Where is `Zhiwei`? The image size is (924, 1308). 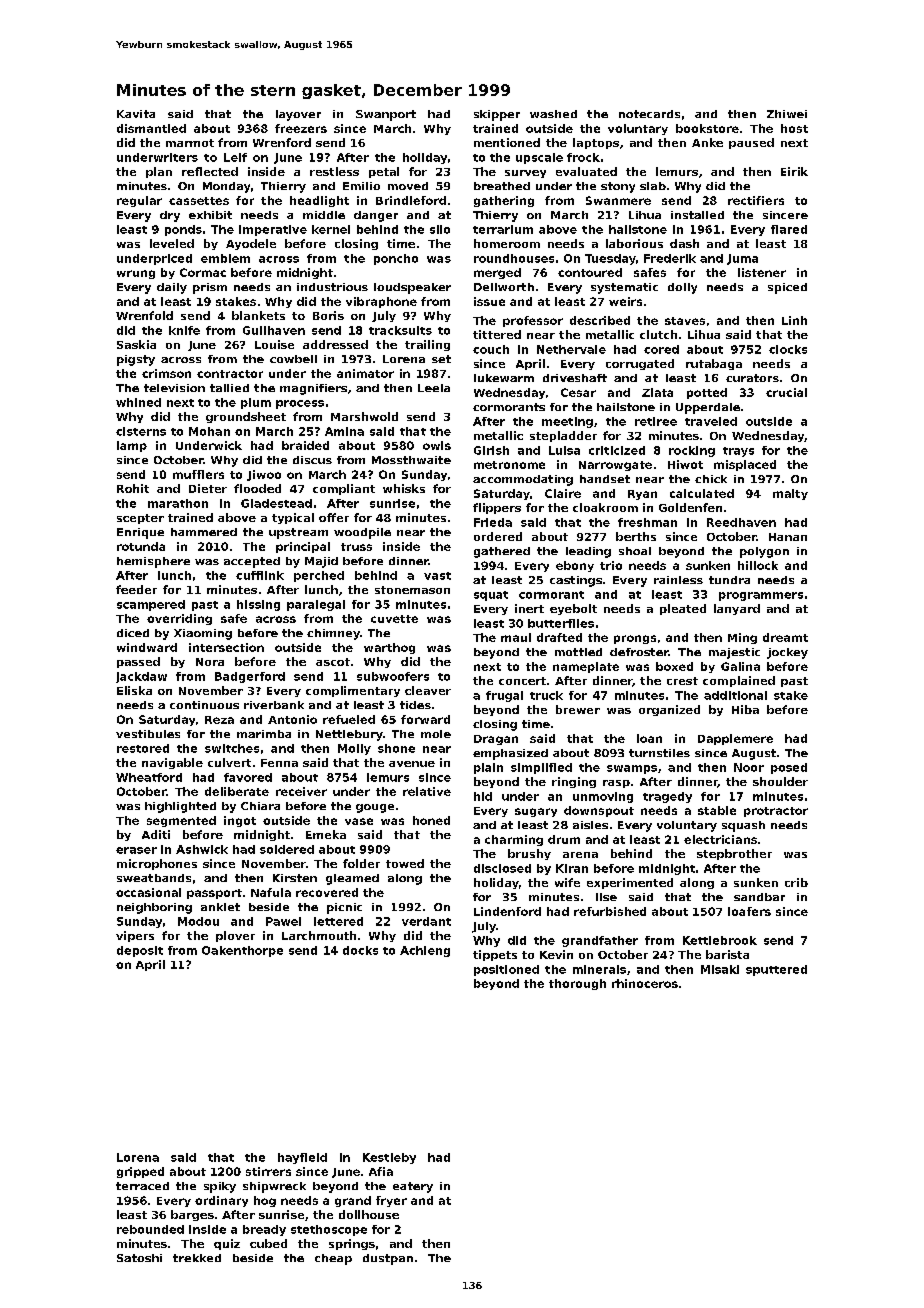 Zhiwei is located at coordinates (787, 114).
